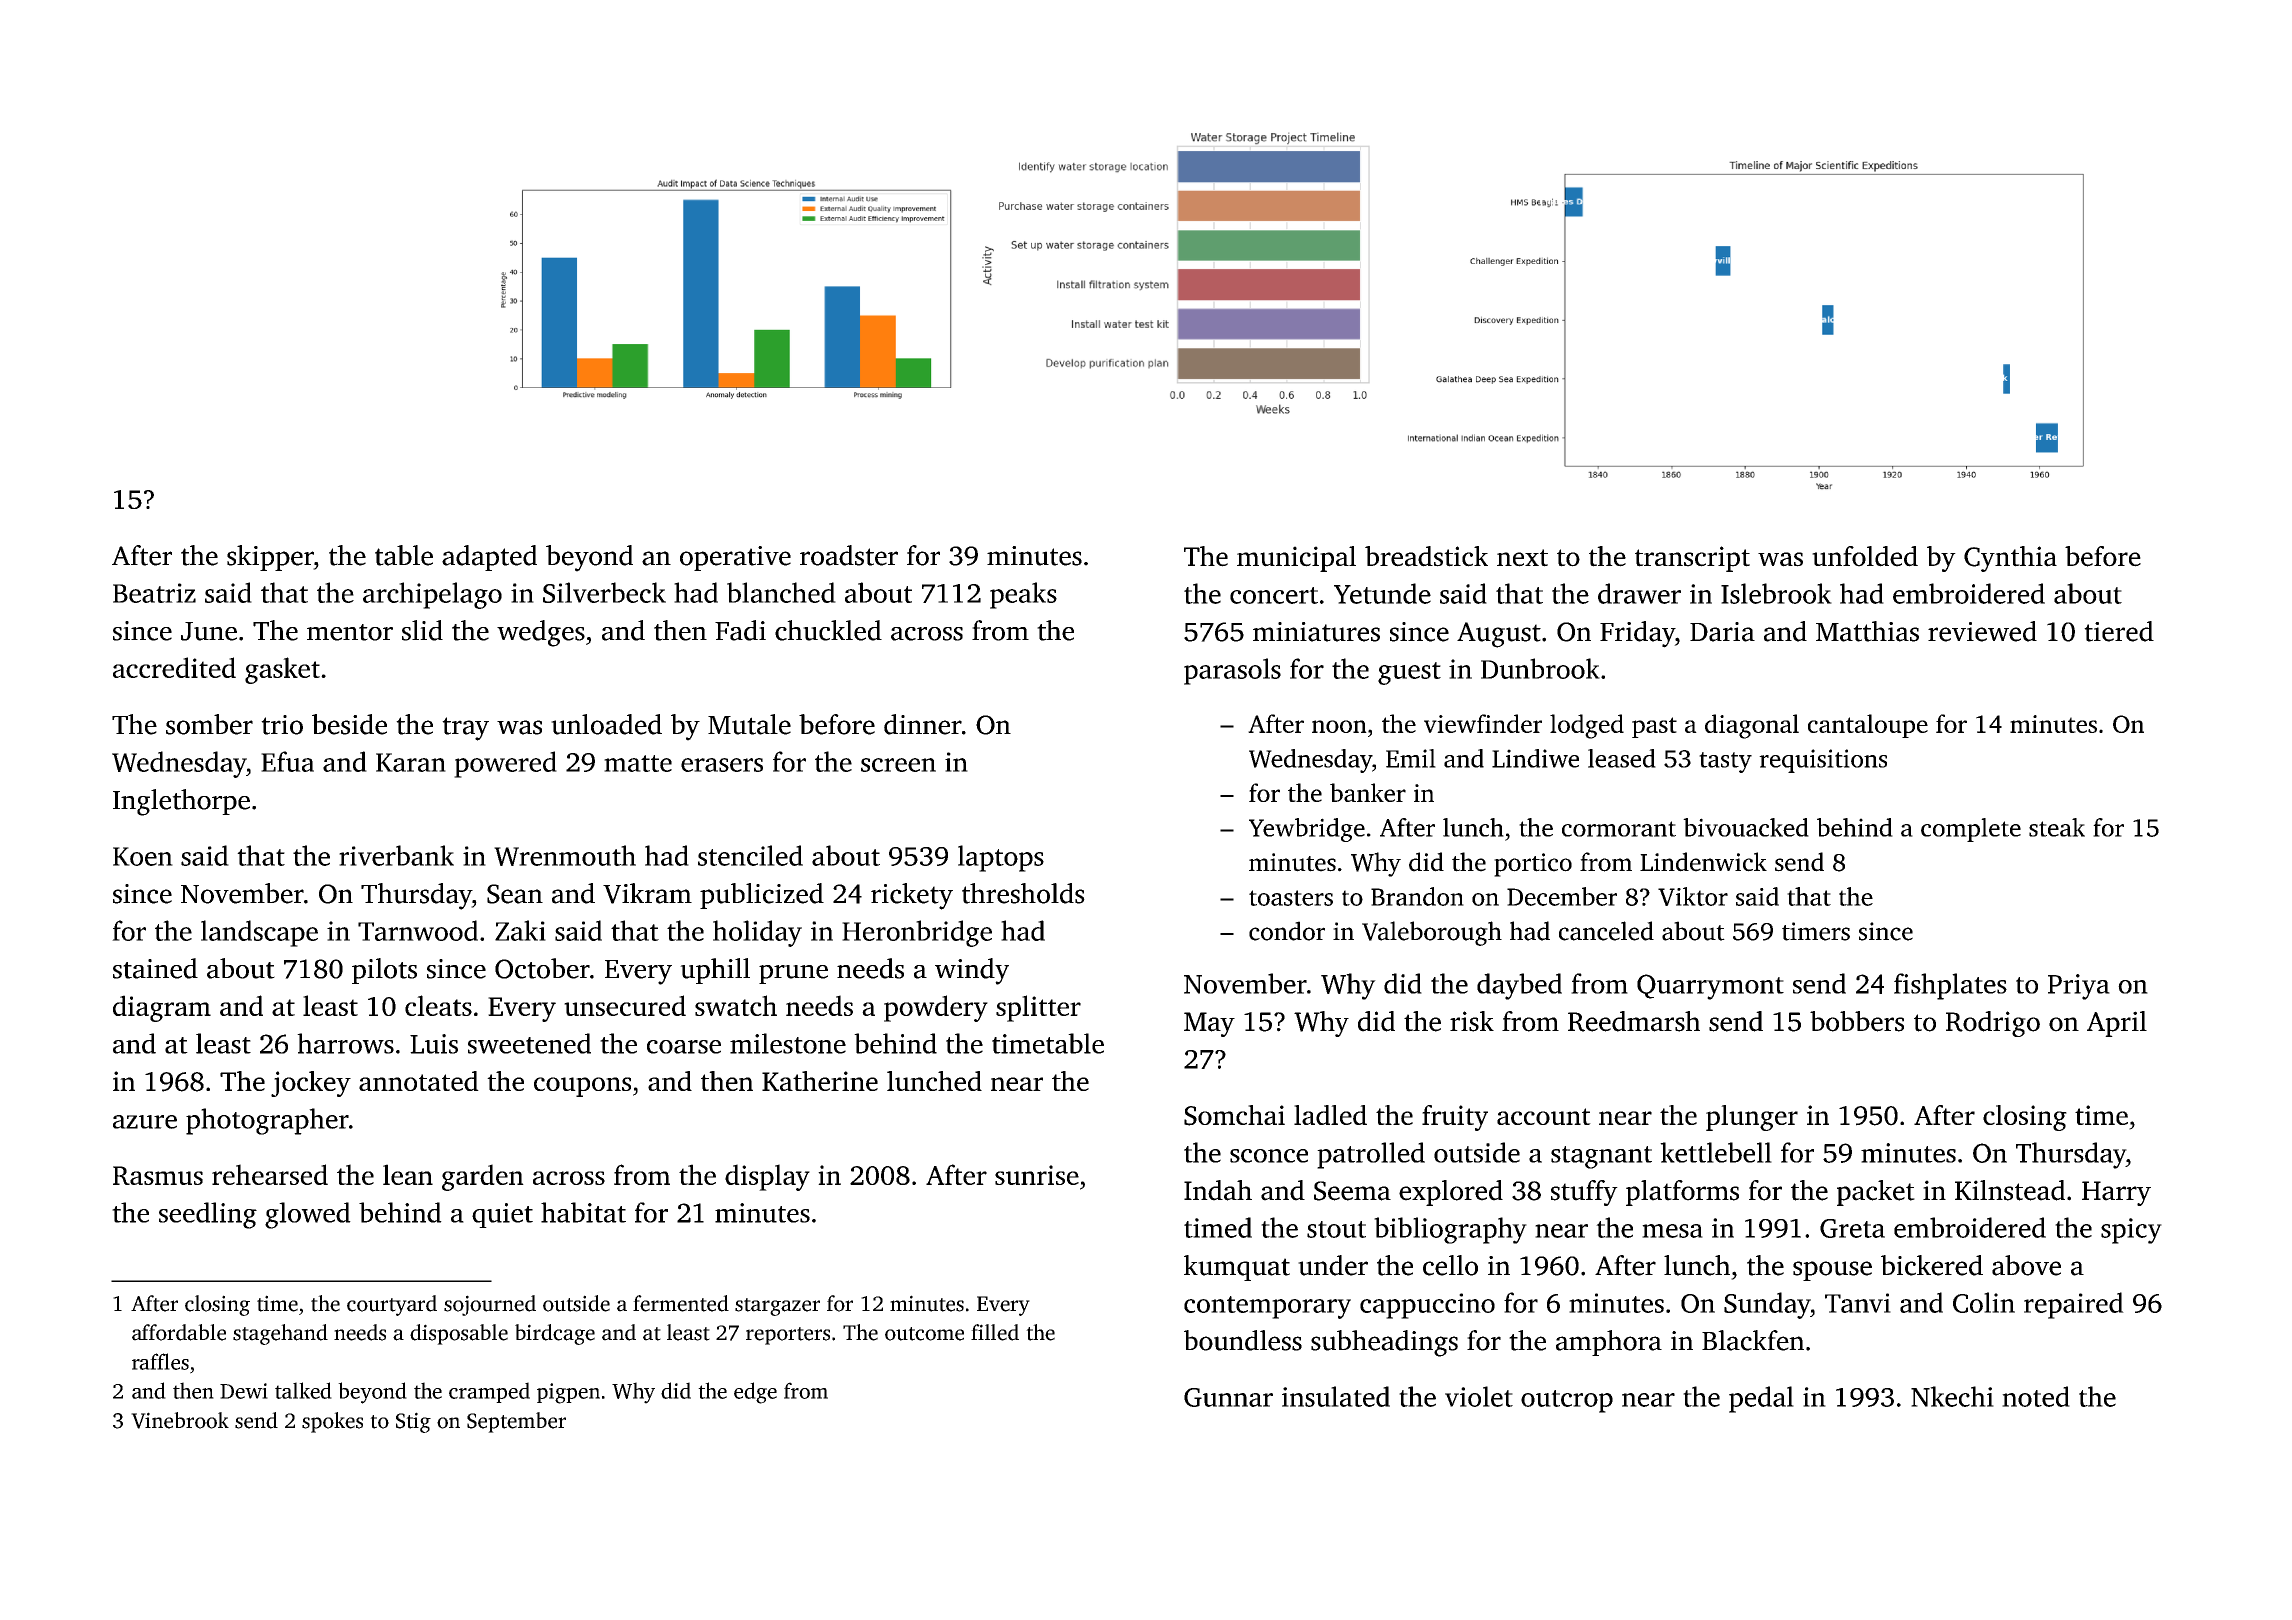 Image resolution: width=2292 pixels, height=1620 pixels. What do you see at coordinates (1692, 559) in the screenshot?
I see `transcript` at bounding box center [1692, 559].
